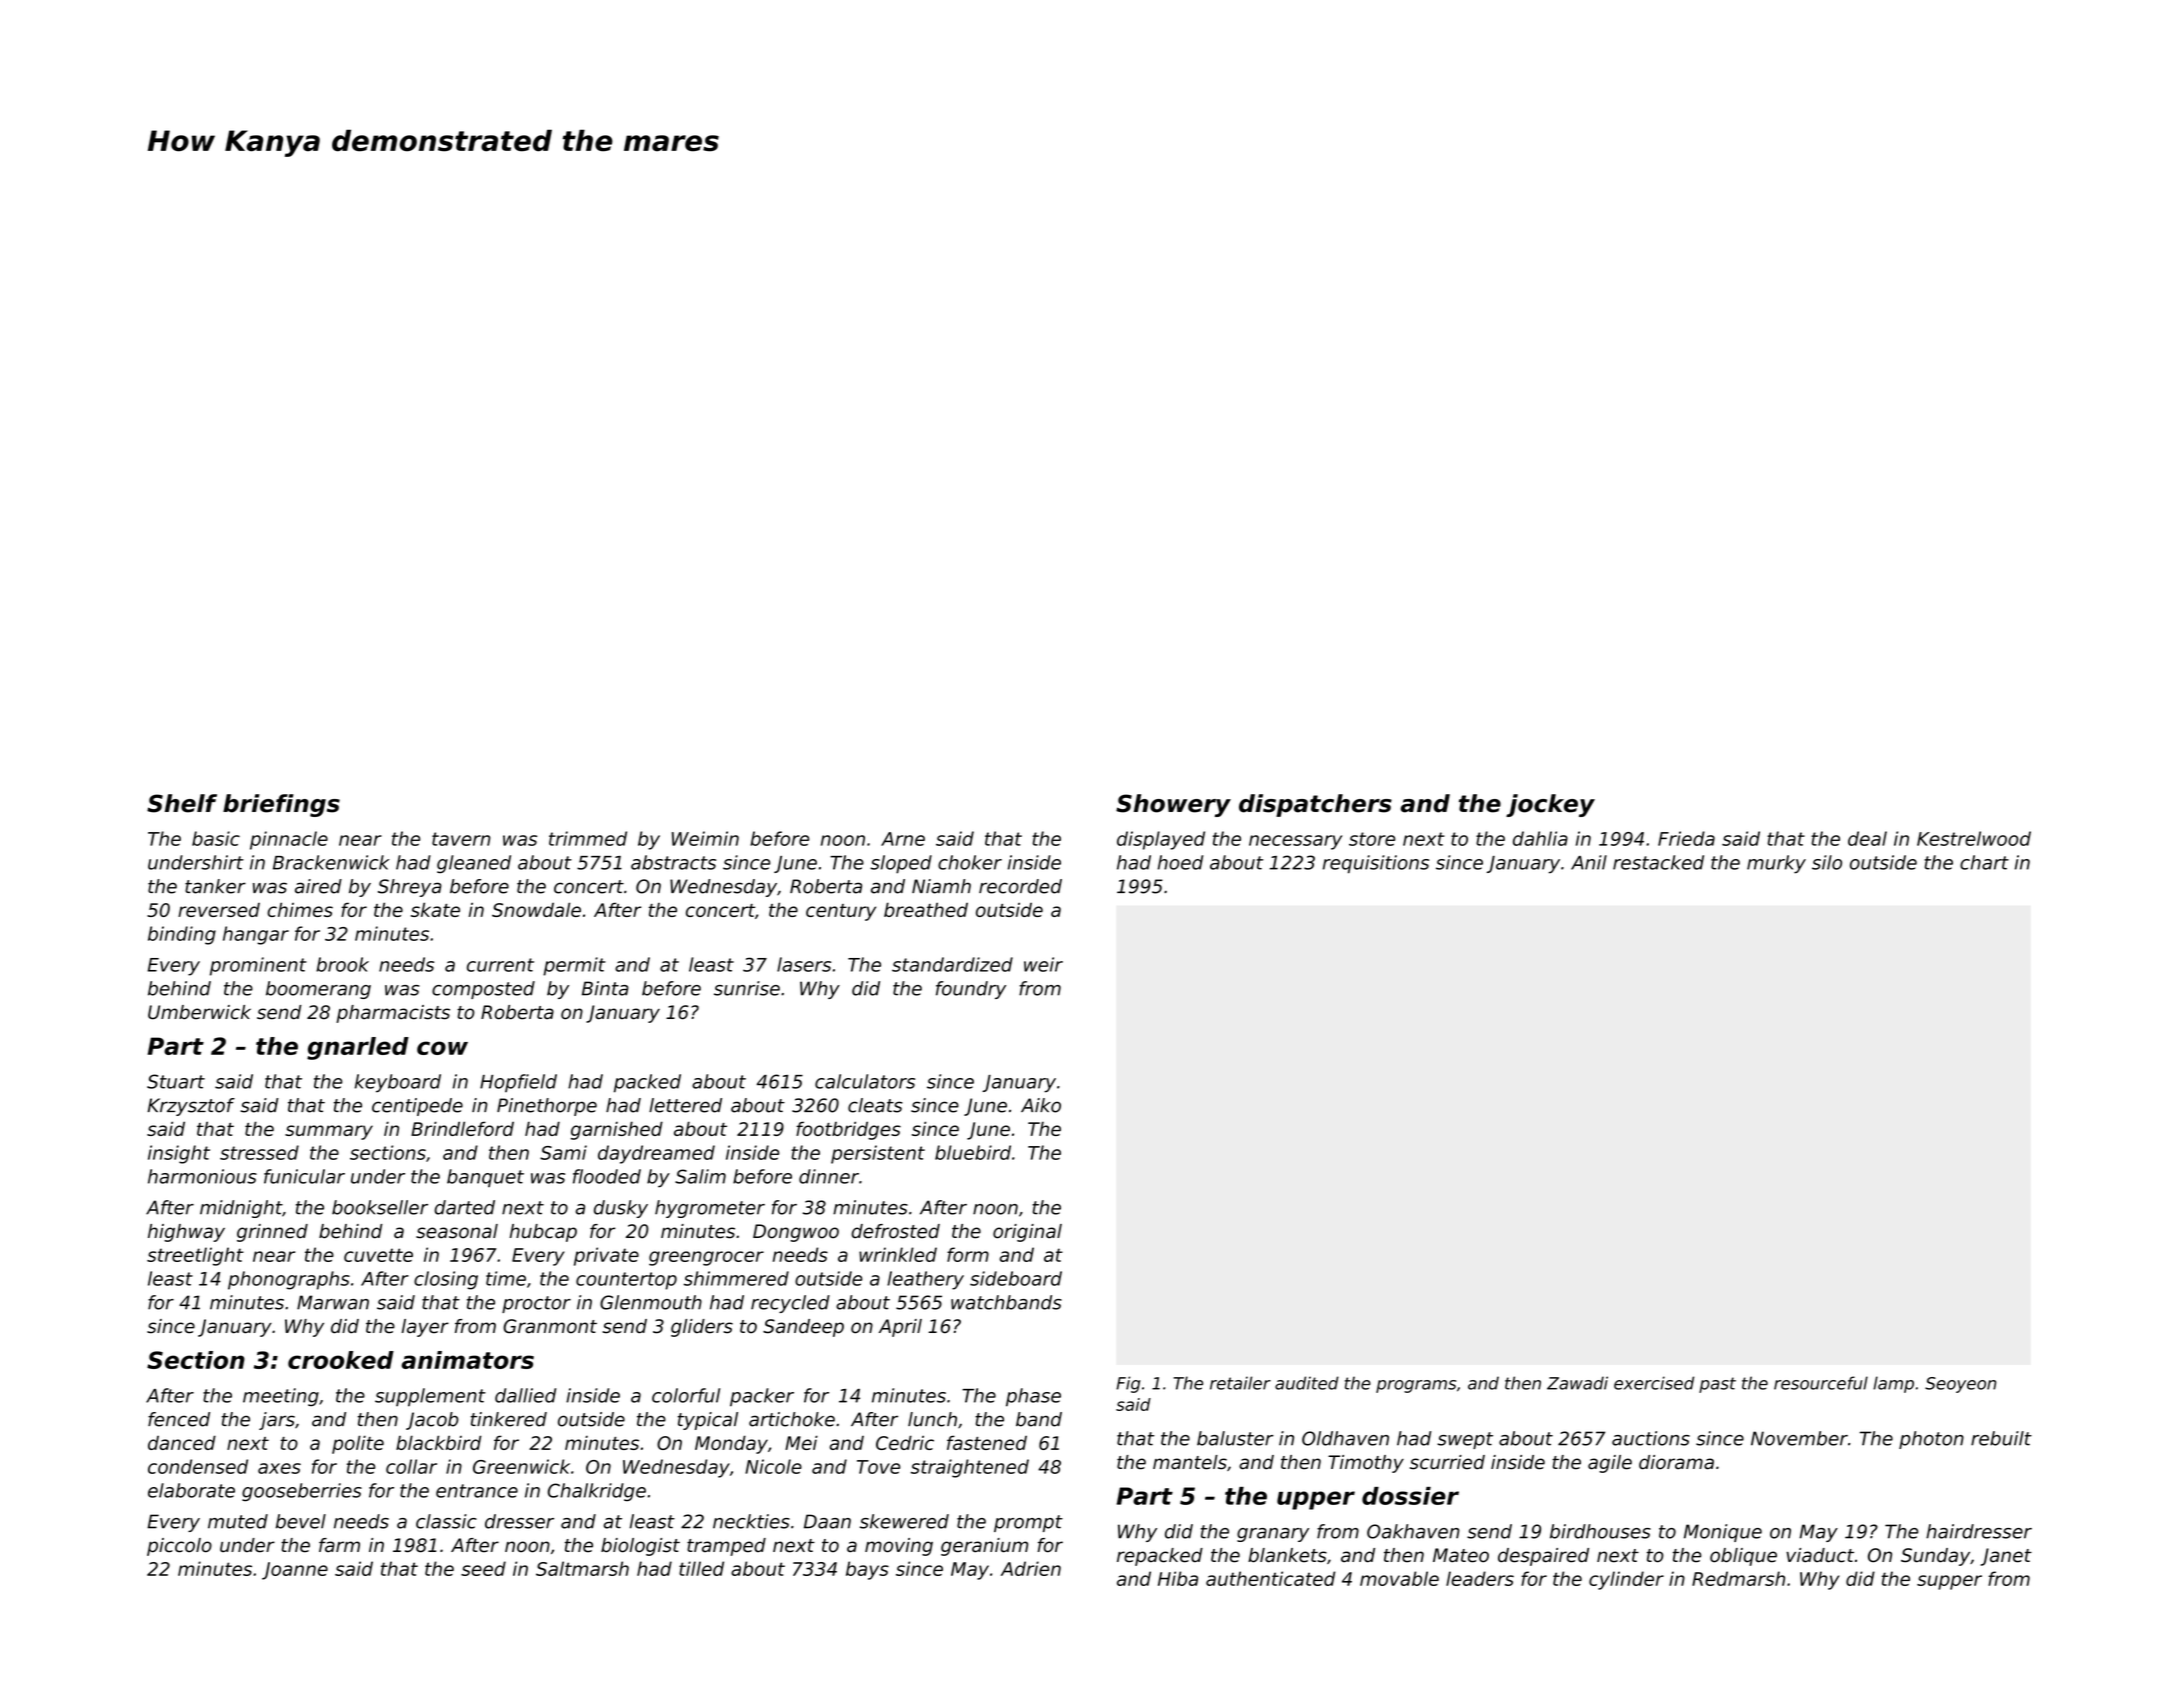  Describe the element at coordinates (973, 1152) in the image. I see `bluebird` at that location.
